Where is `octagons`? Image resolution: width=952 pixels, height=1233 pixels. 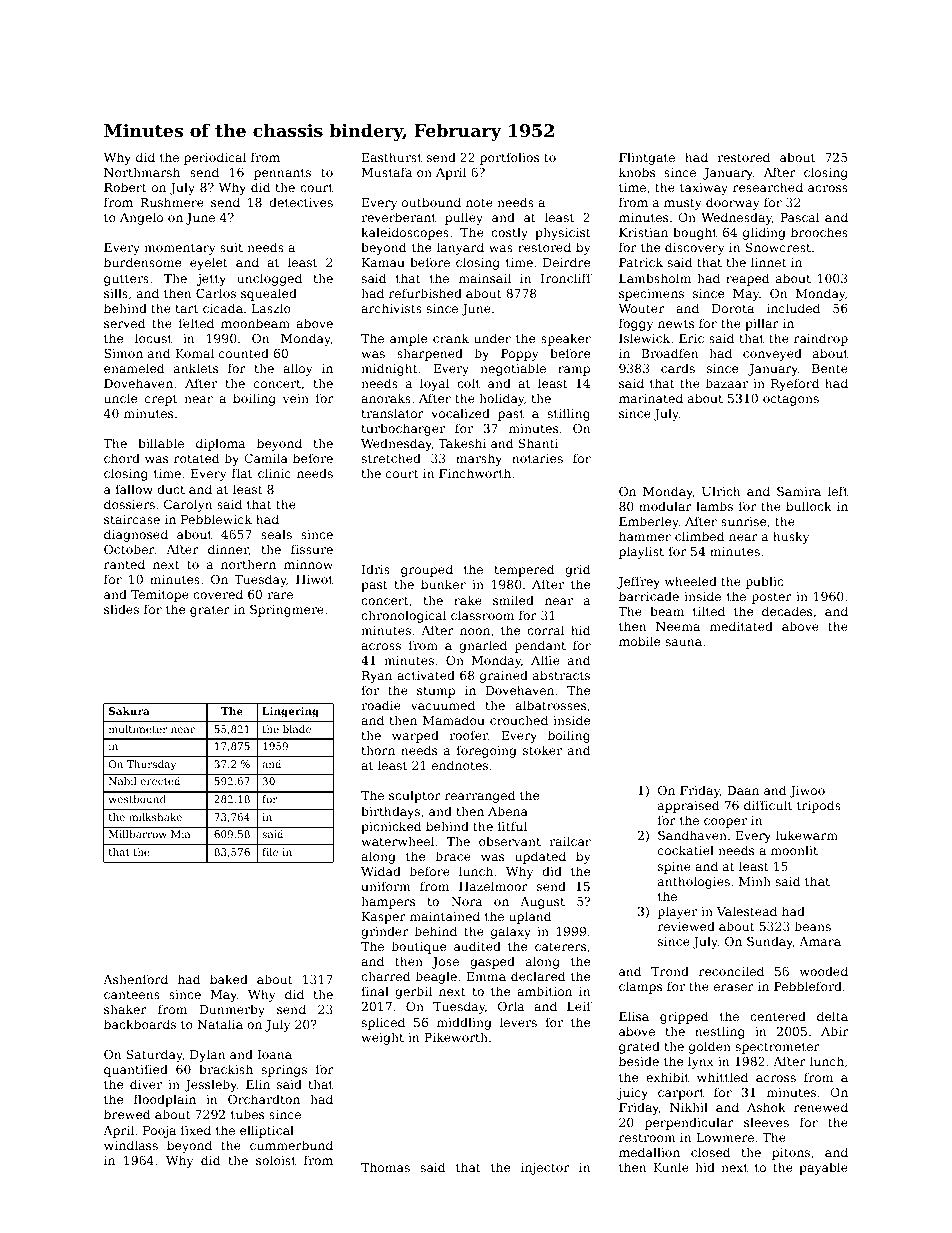
octagons is located at coordinates (791, 400).
